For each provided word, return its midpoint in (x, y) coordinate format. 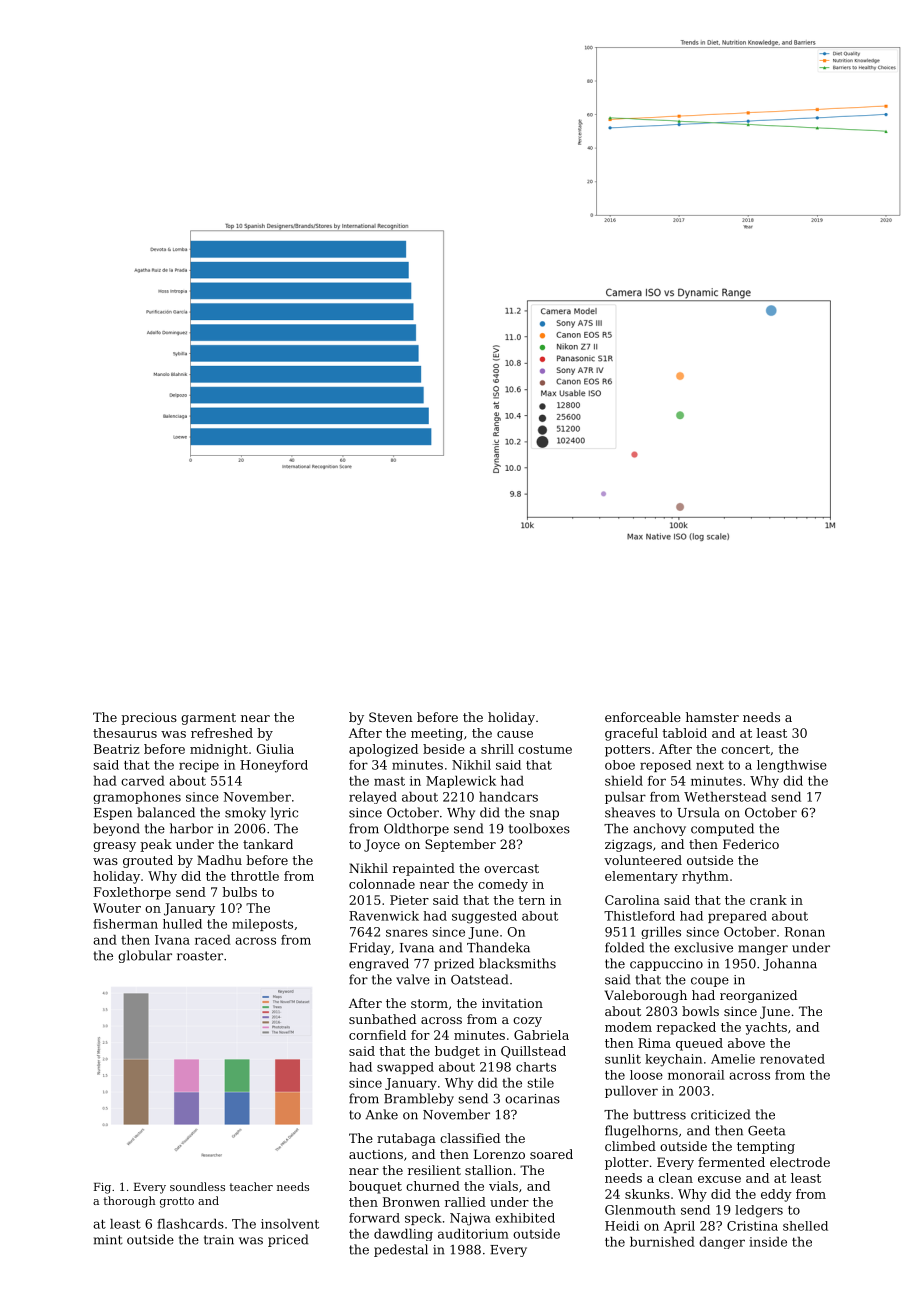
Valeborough (646, 996)
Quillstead (533, 1052)
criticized (720, 1114)
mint (108, 1240)
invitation (512, 1003)
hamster (712, 717)
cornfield (377, 1035)
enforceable (643, 717)
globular (145, 956)
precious (149, 718)
